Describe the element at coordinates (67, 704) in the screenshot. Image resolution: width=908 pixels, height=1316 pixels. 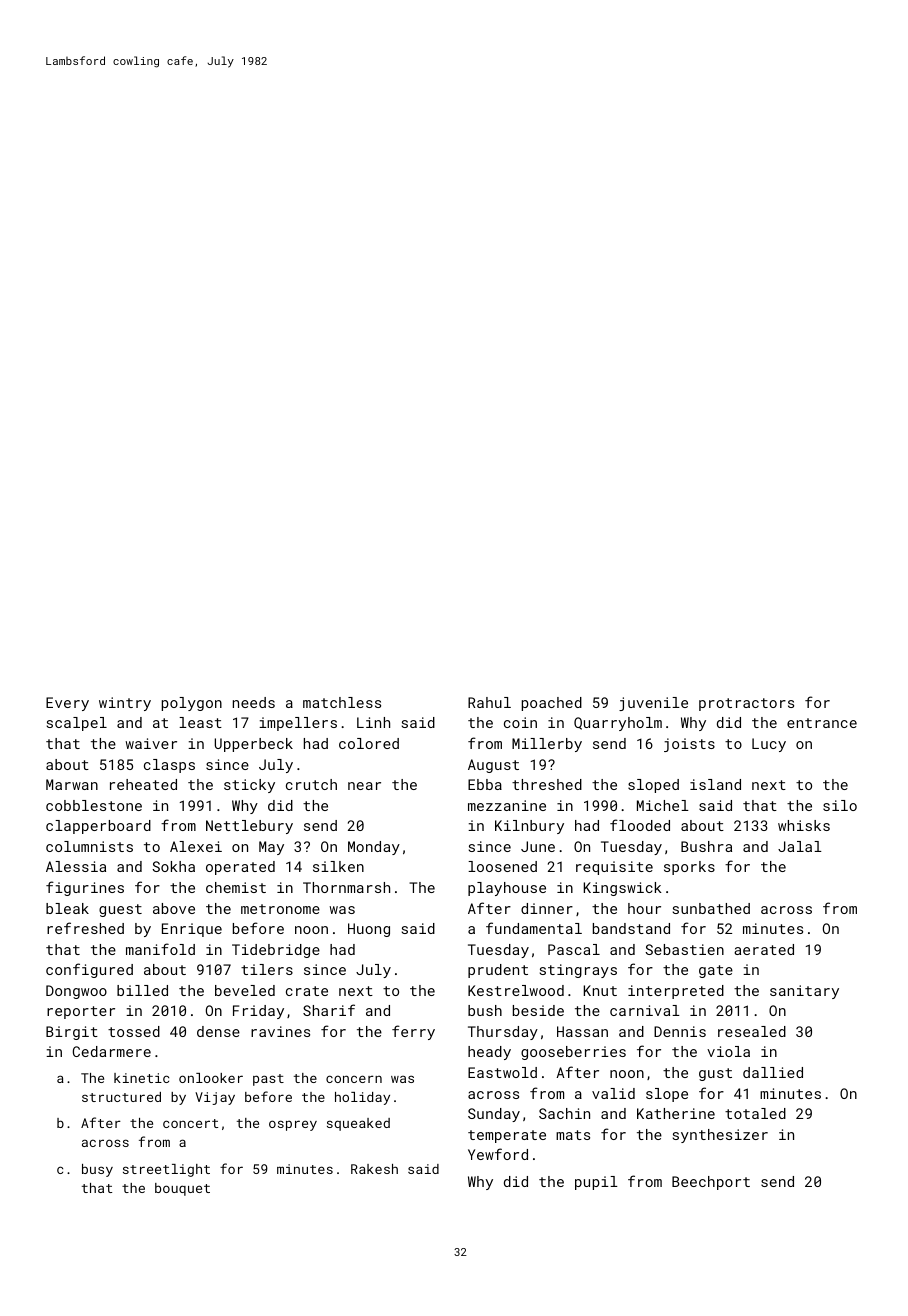
I see `Every` at that location.
